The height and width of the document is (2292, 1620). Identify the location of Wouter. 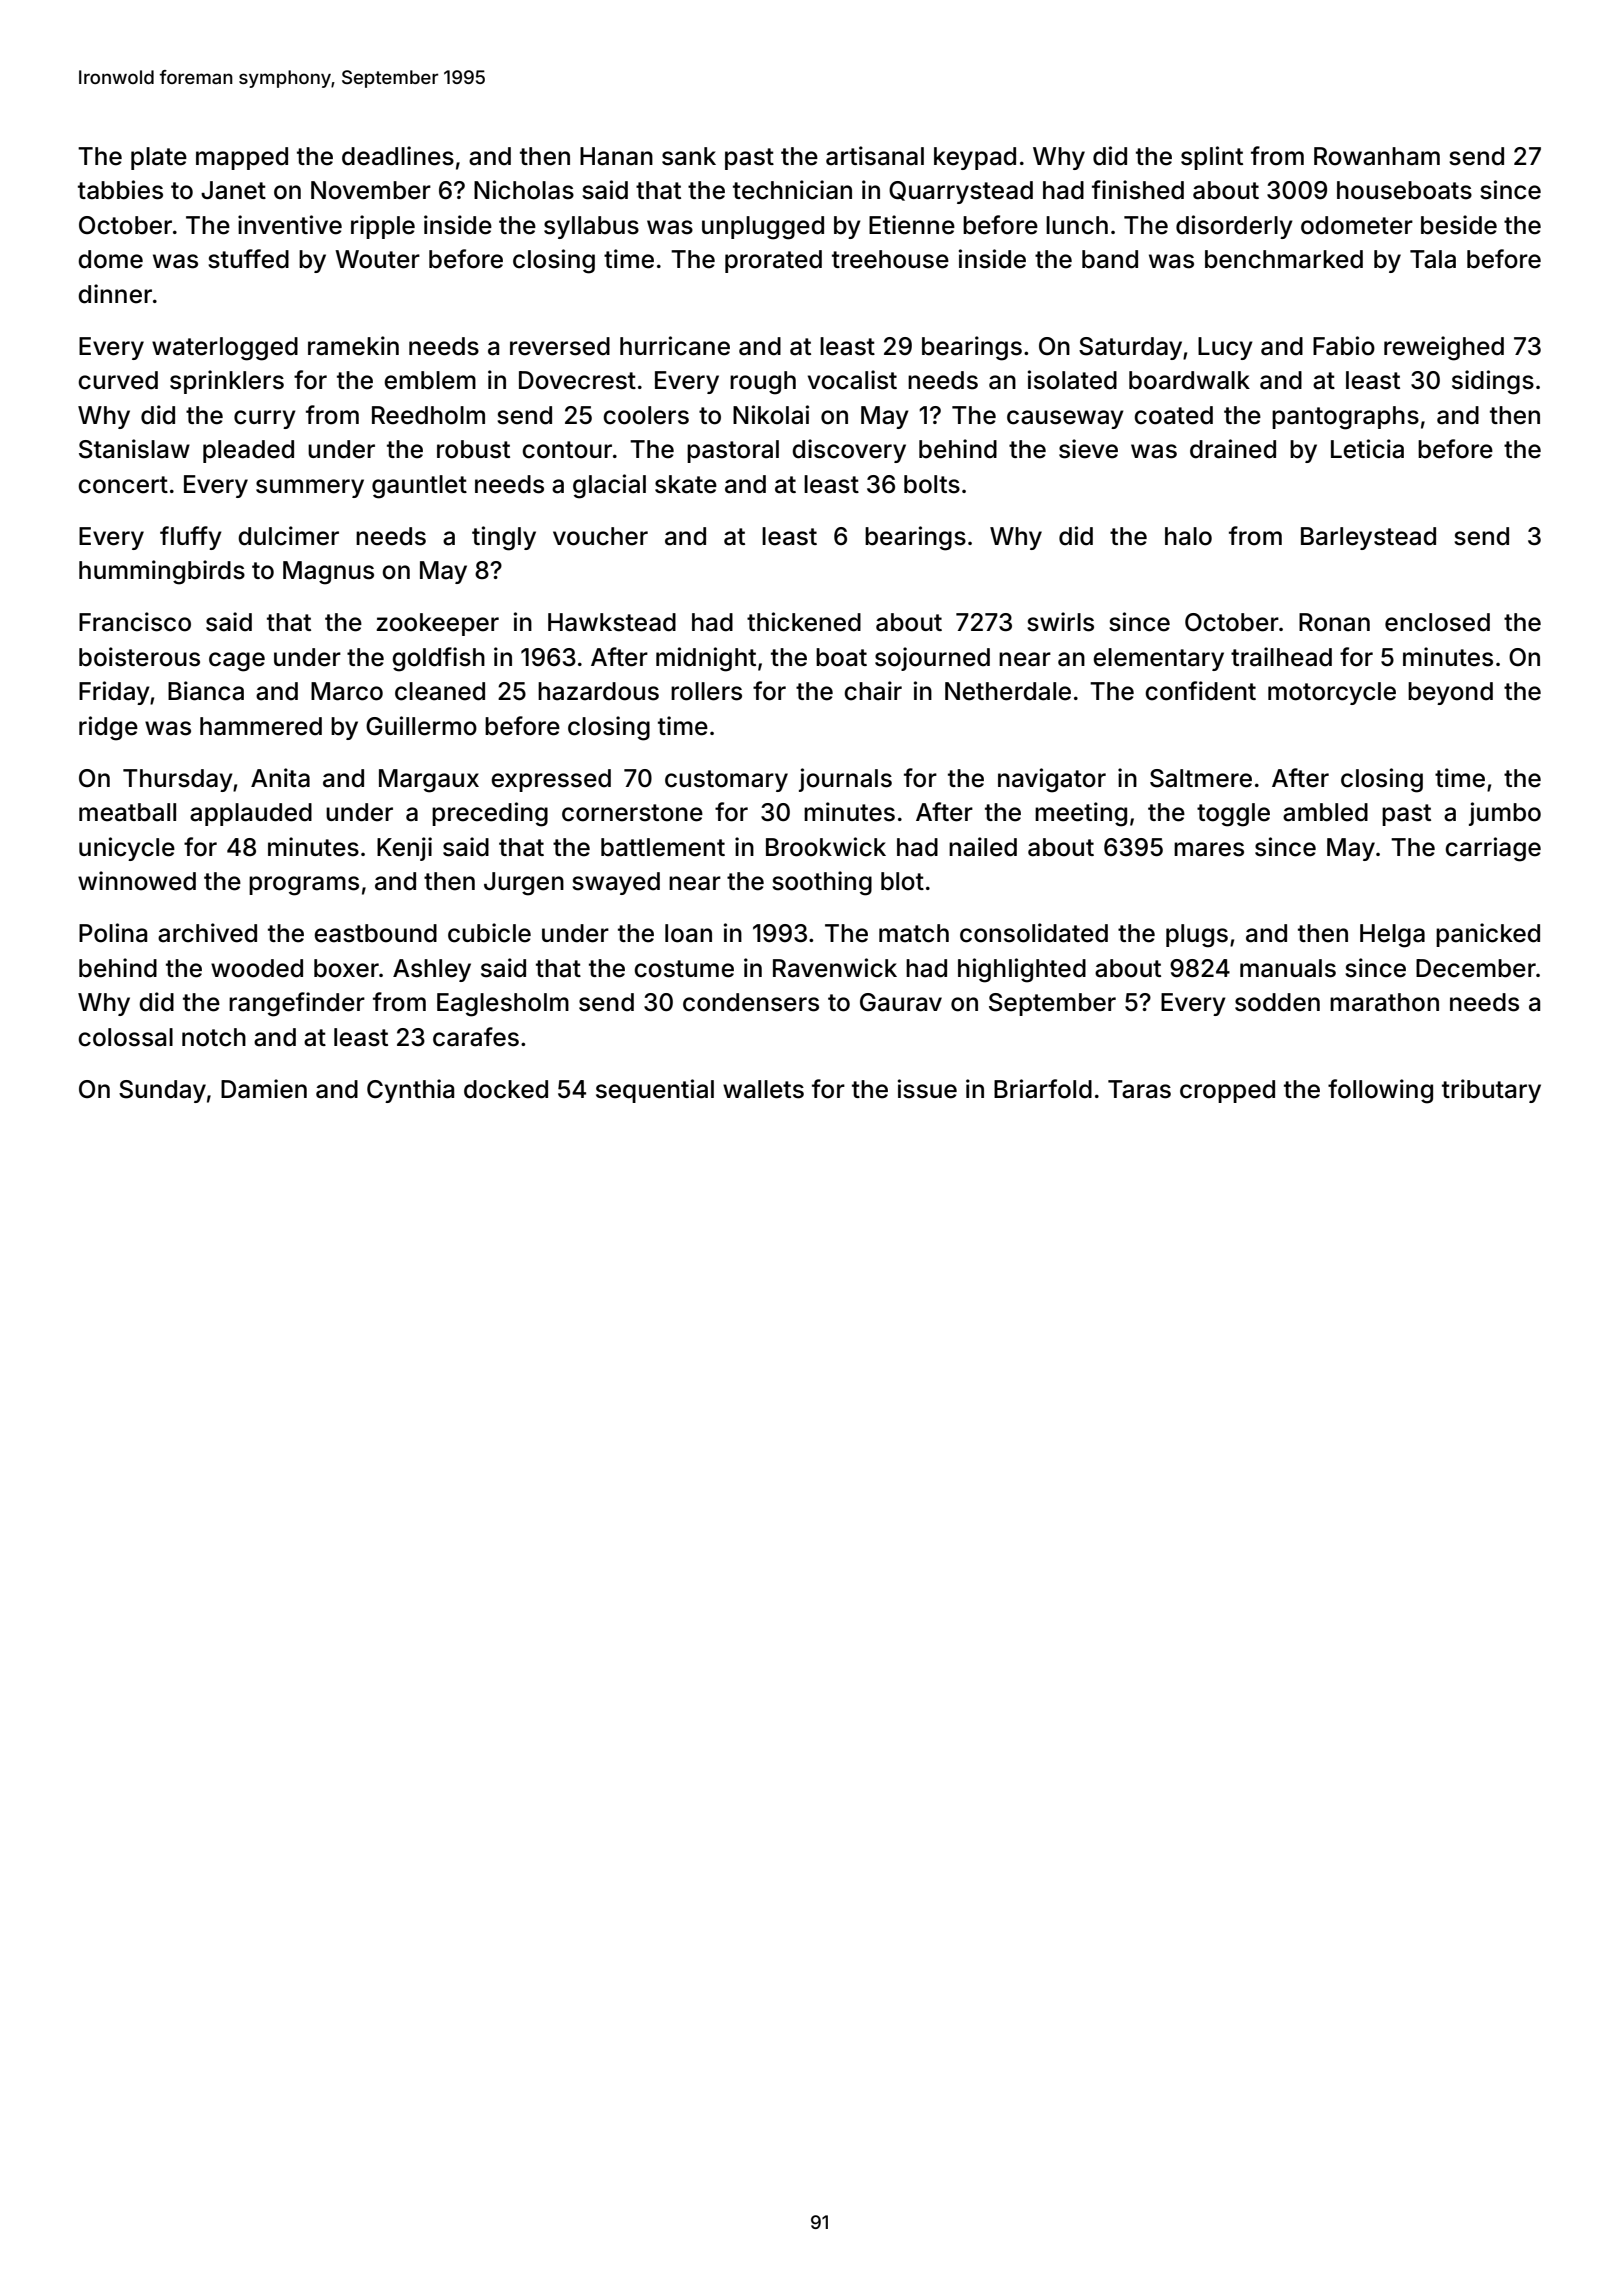
(377, 259).
